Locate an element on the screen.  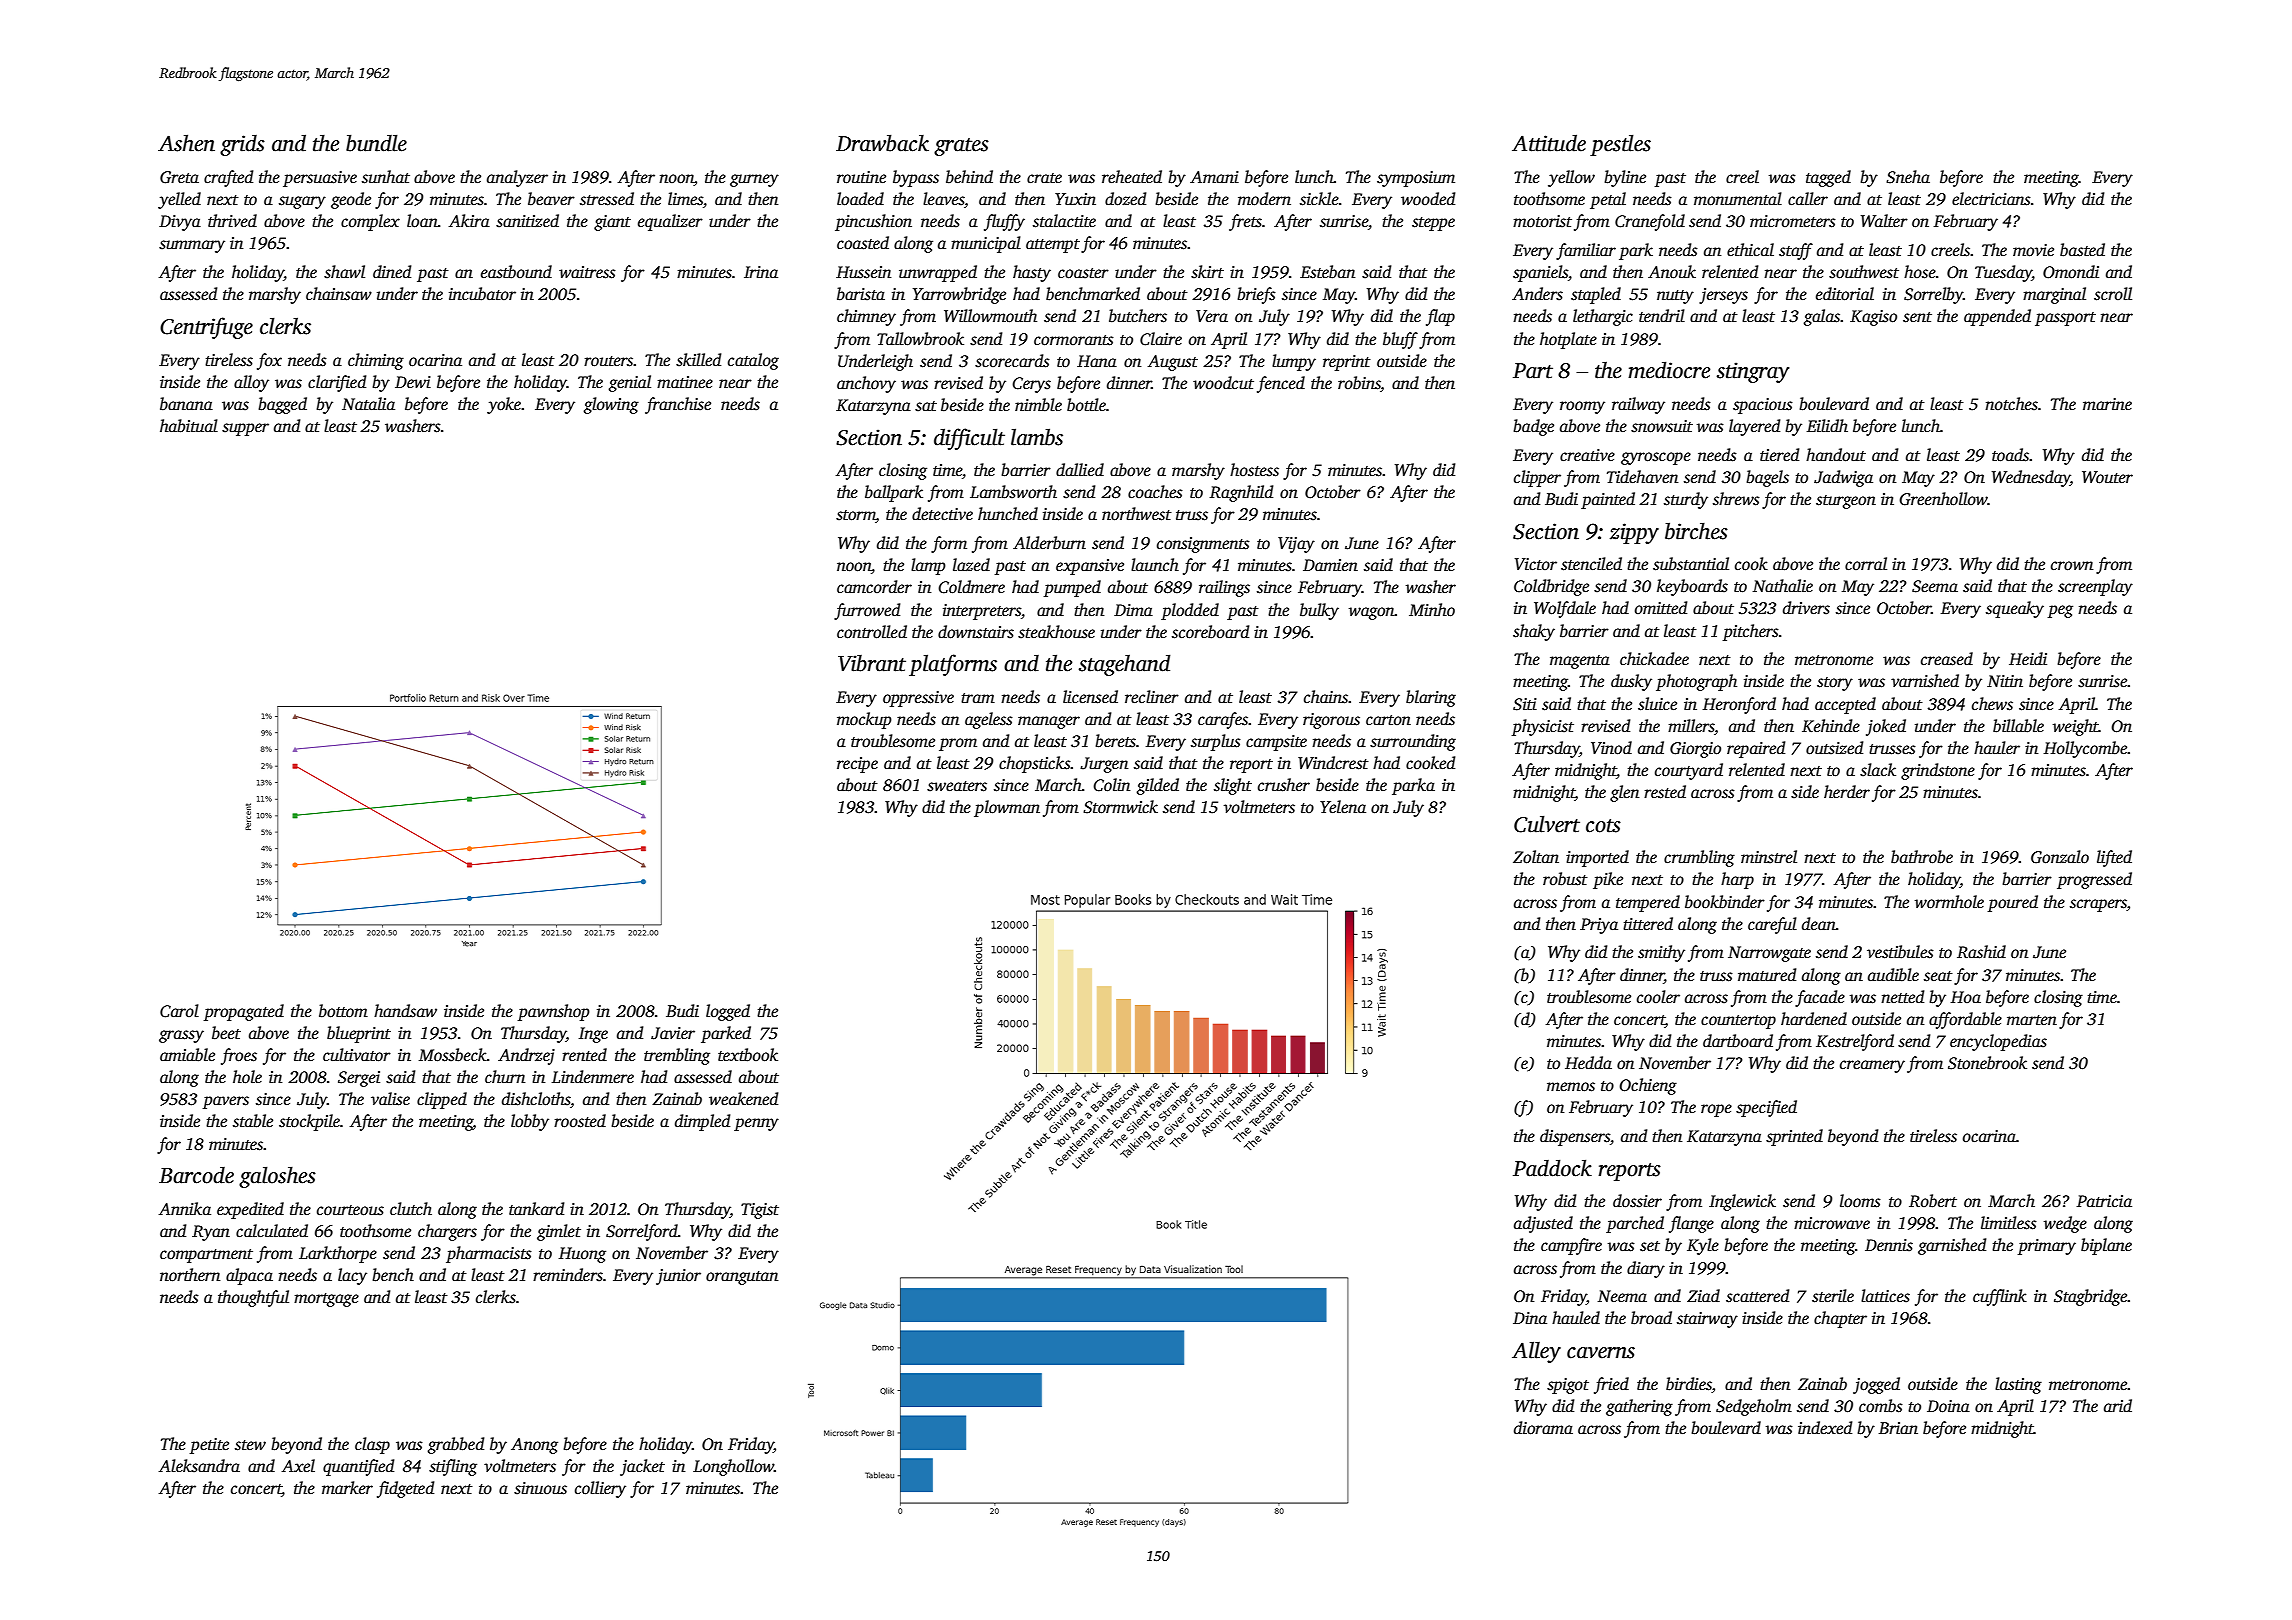
Centrifuge is located at coordinates (206, 328).
